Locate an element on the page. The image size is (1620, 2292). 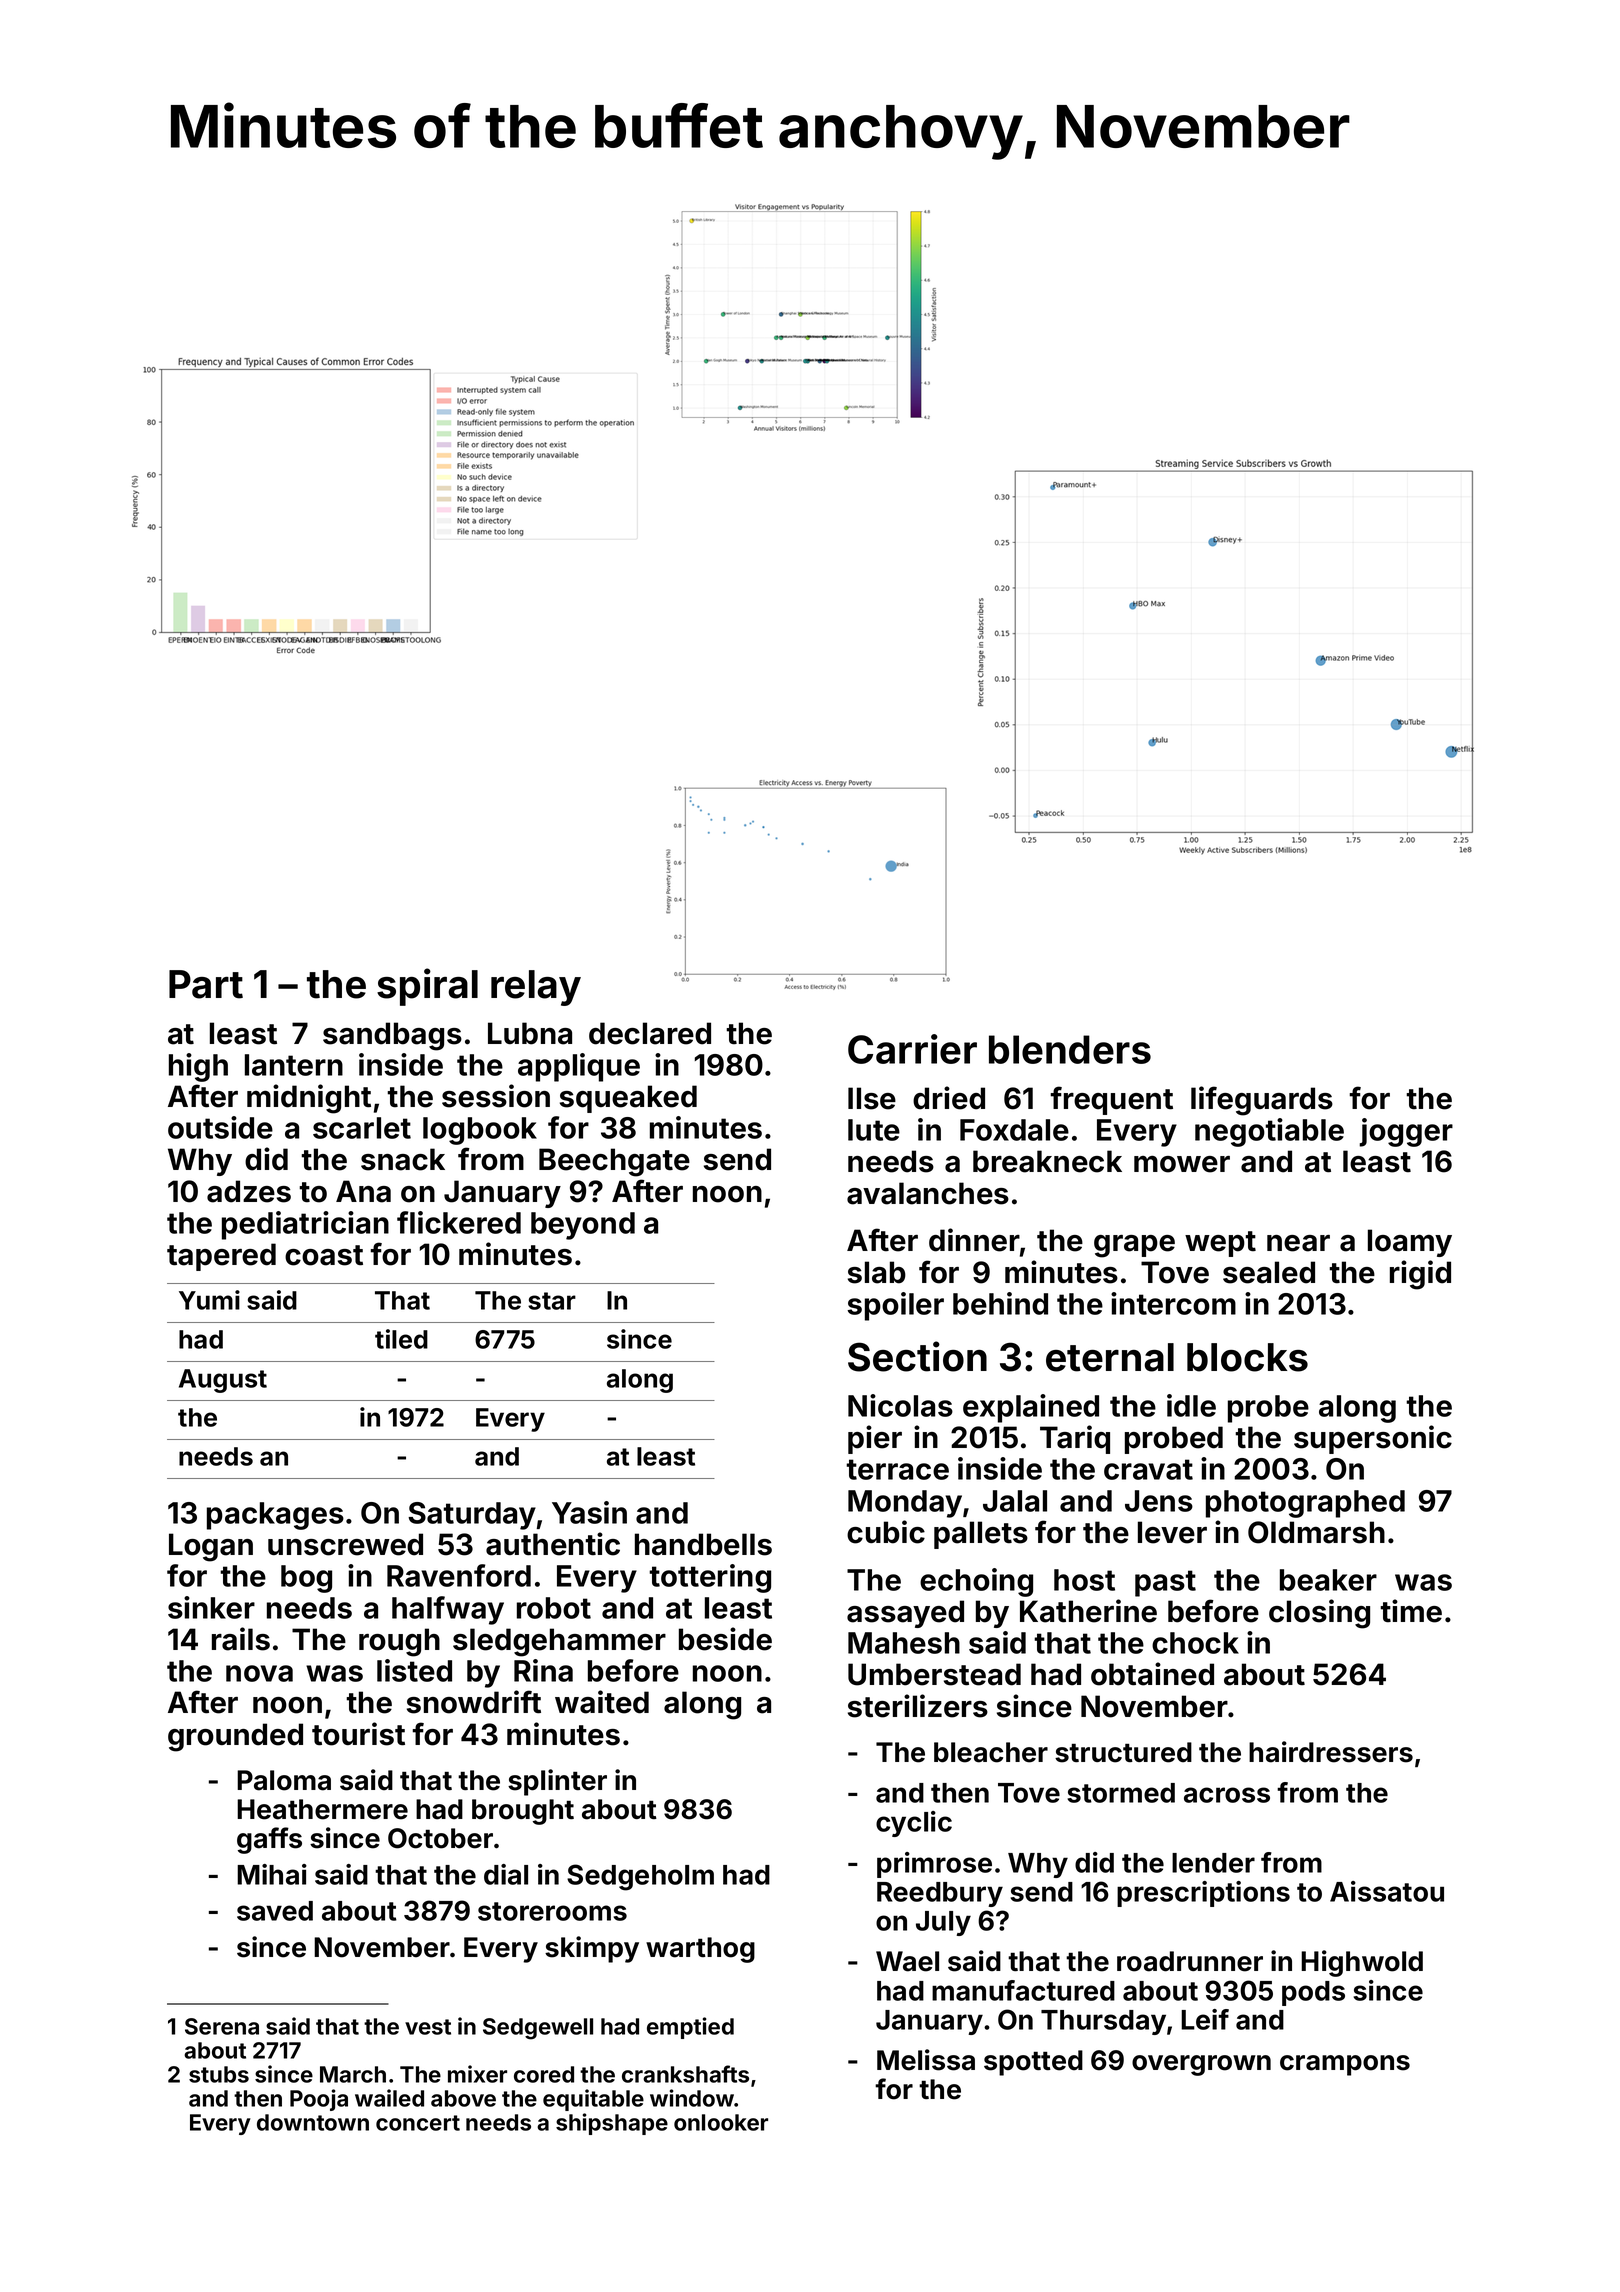
hairdressers is located at coordinates (1331, 1752).
